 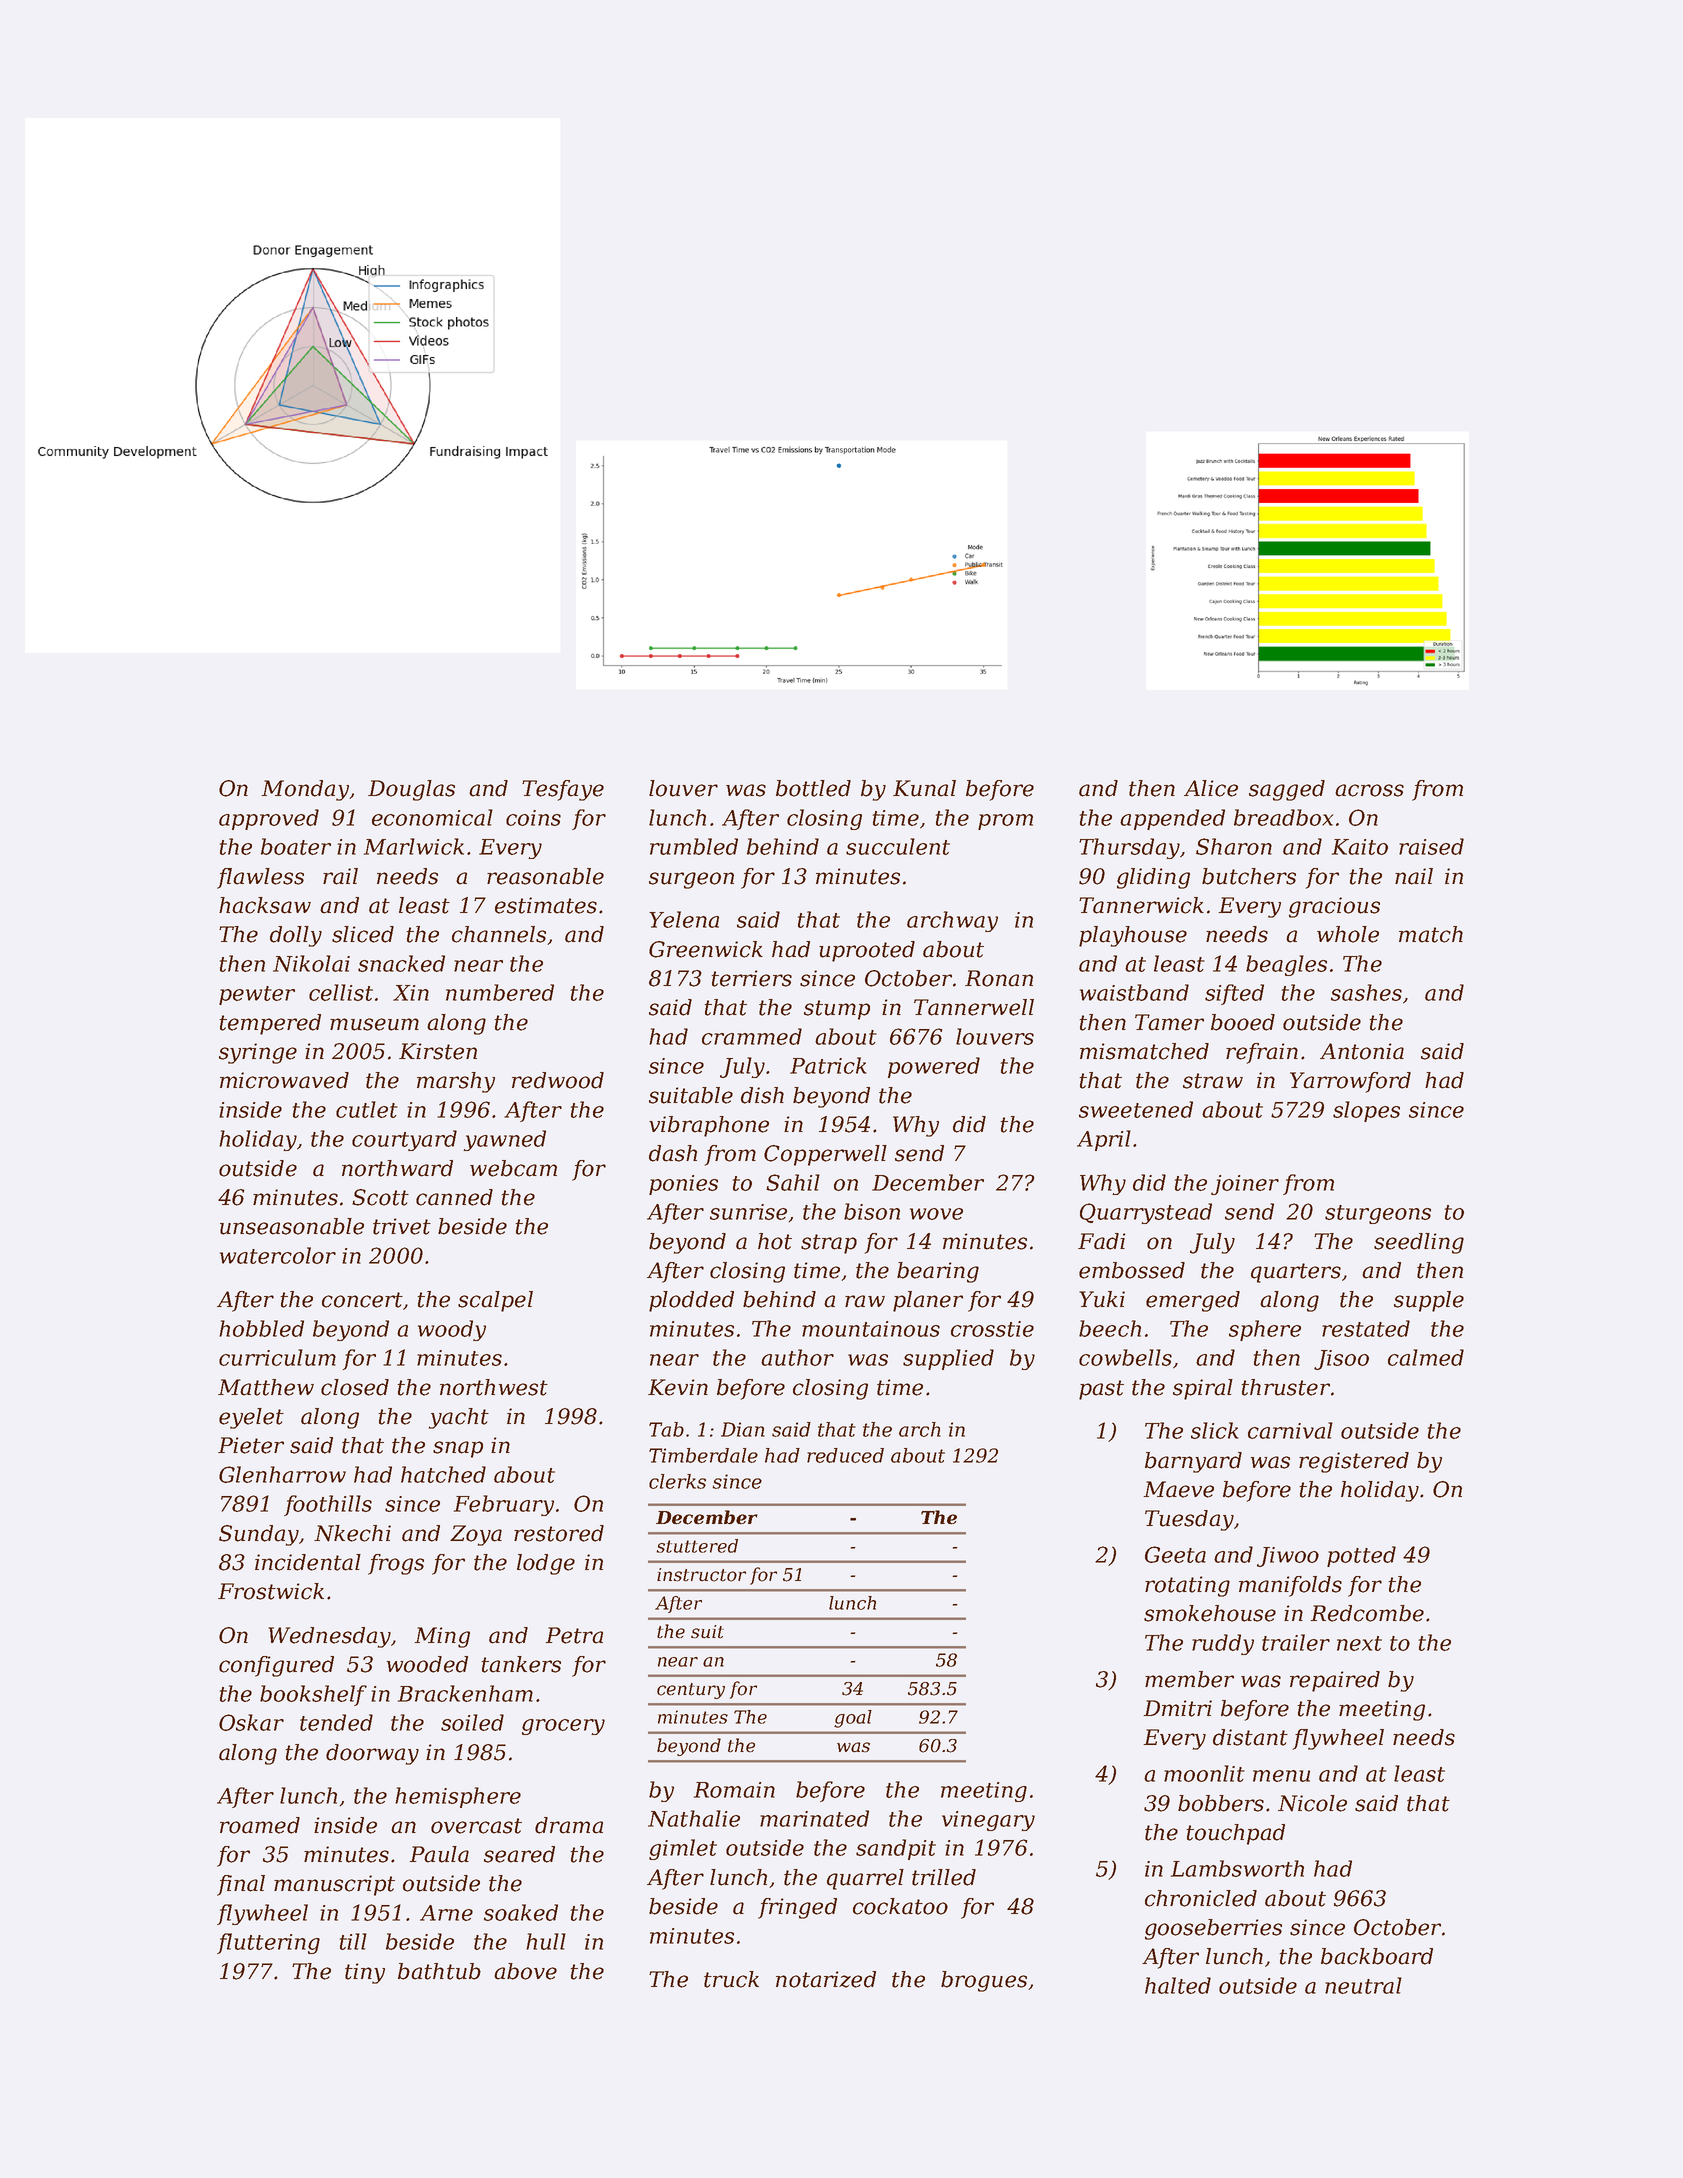 What do you see at coordinates (898, 846) in the document?
I see `succulent` at bounding box center [898, 846].
